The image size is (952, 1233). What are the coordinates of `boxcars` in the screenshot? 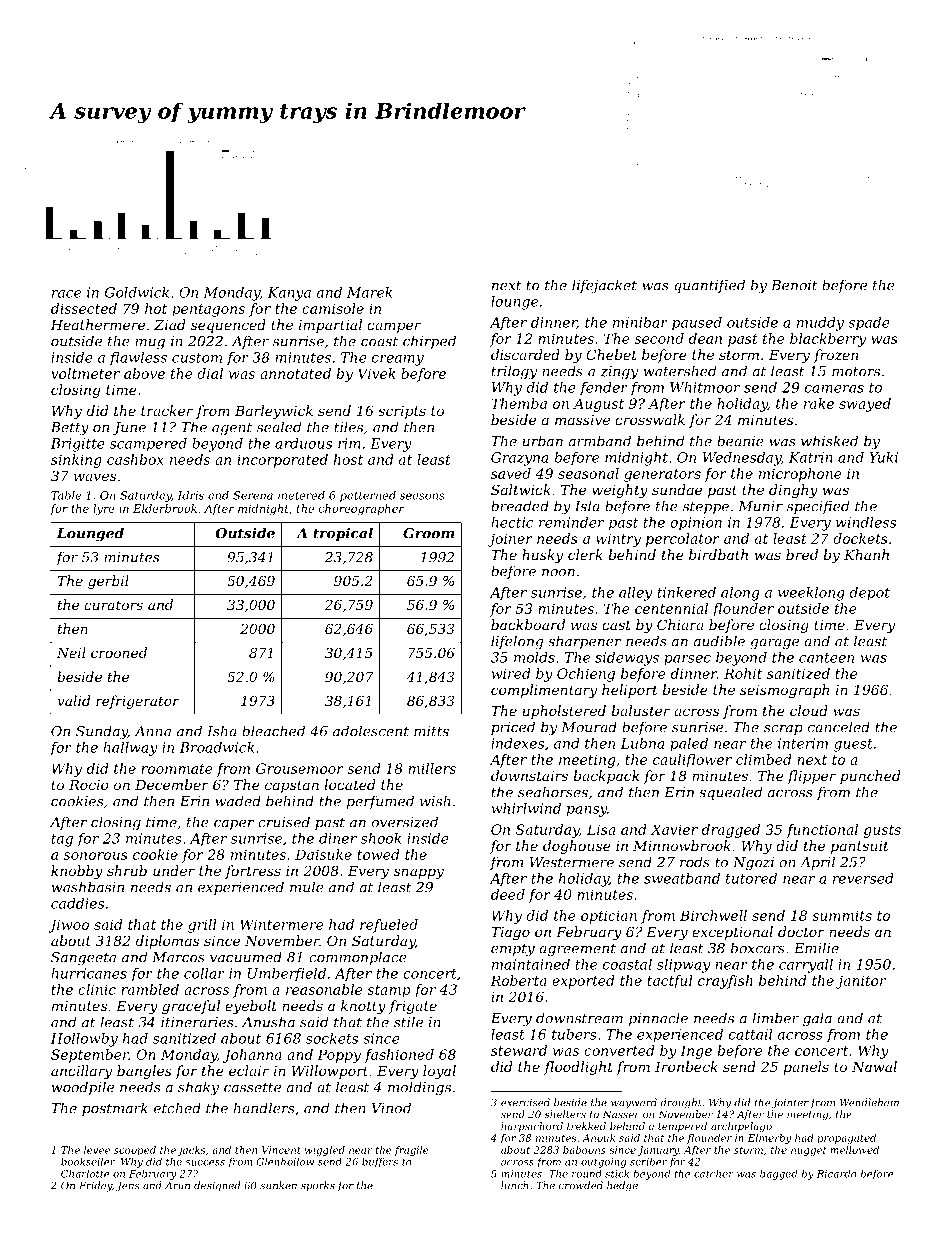 It's located at (758, 948).
